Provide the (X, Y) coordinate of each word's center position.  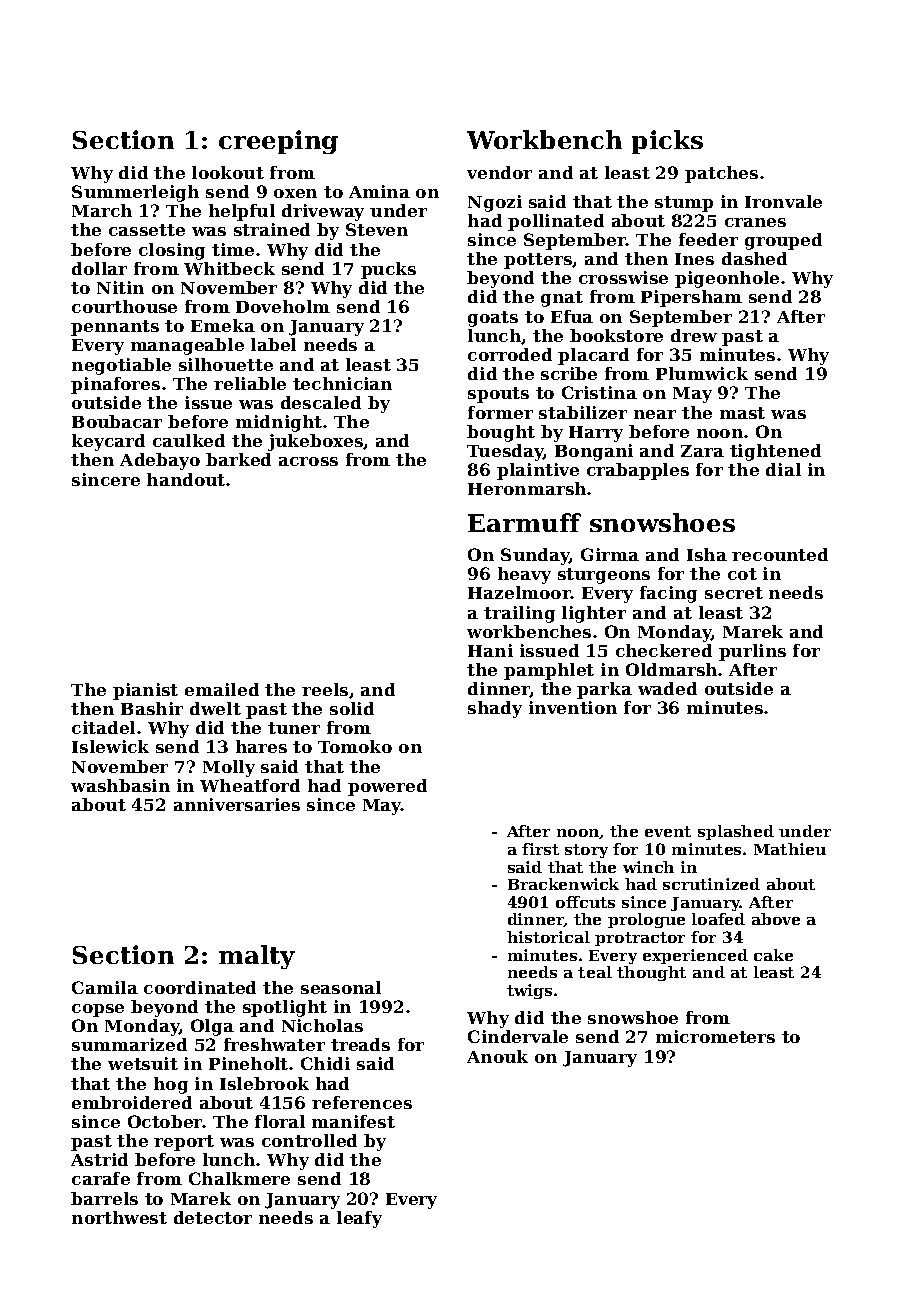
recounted (780, 554)
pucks (388, 270)
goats (493, 319)
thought (651, 973)
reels (325, 689)
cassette (147, 230)
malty (257, 957)
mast (742, 413)
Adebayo (160, 461)
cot (742, 574)
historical (548, 937)
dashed (754, 258)
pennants (115, 328)
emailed (222, 689)
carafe (101, 1178)
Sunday (535, 556)
